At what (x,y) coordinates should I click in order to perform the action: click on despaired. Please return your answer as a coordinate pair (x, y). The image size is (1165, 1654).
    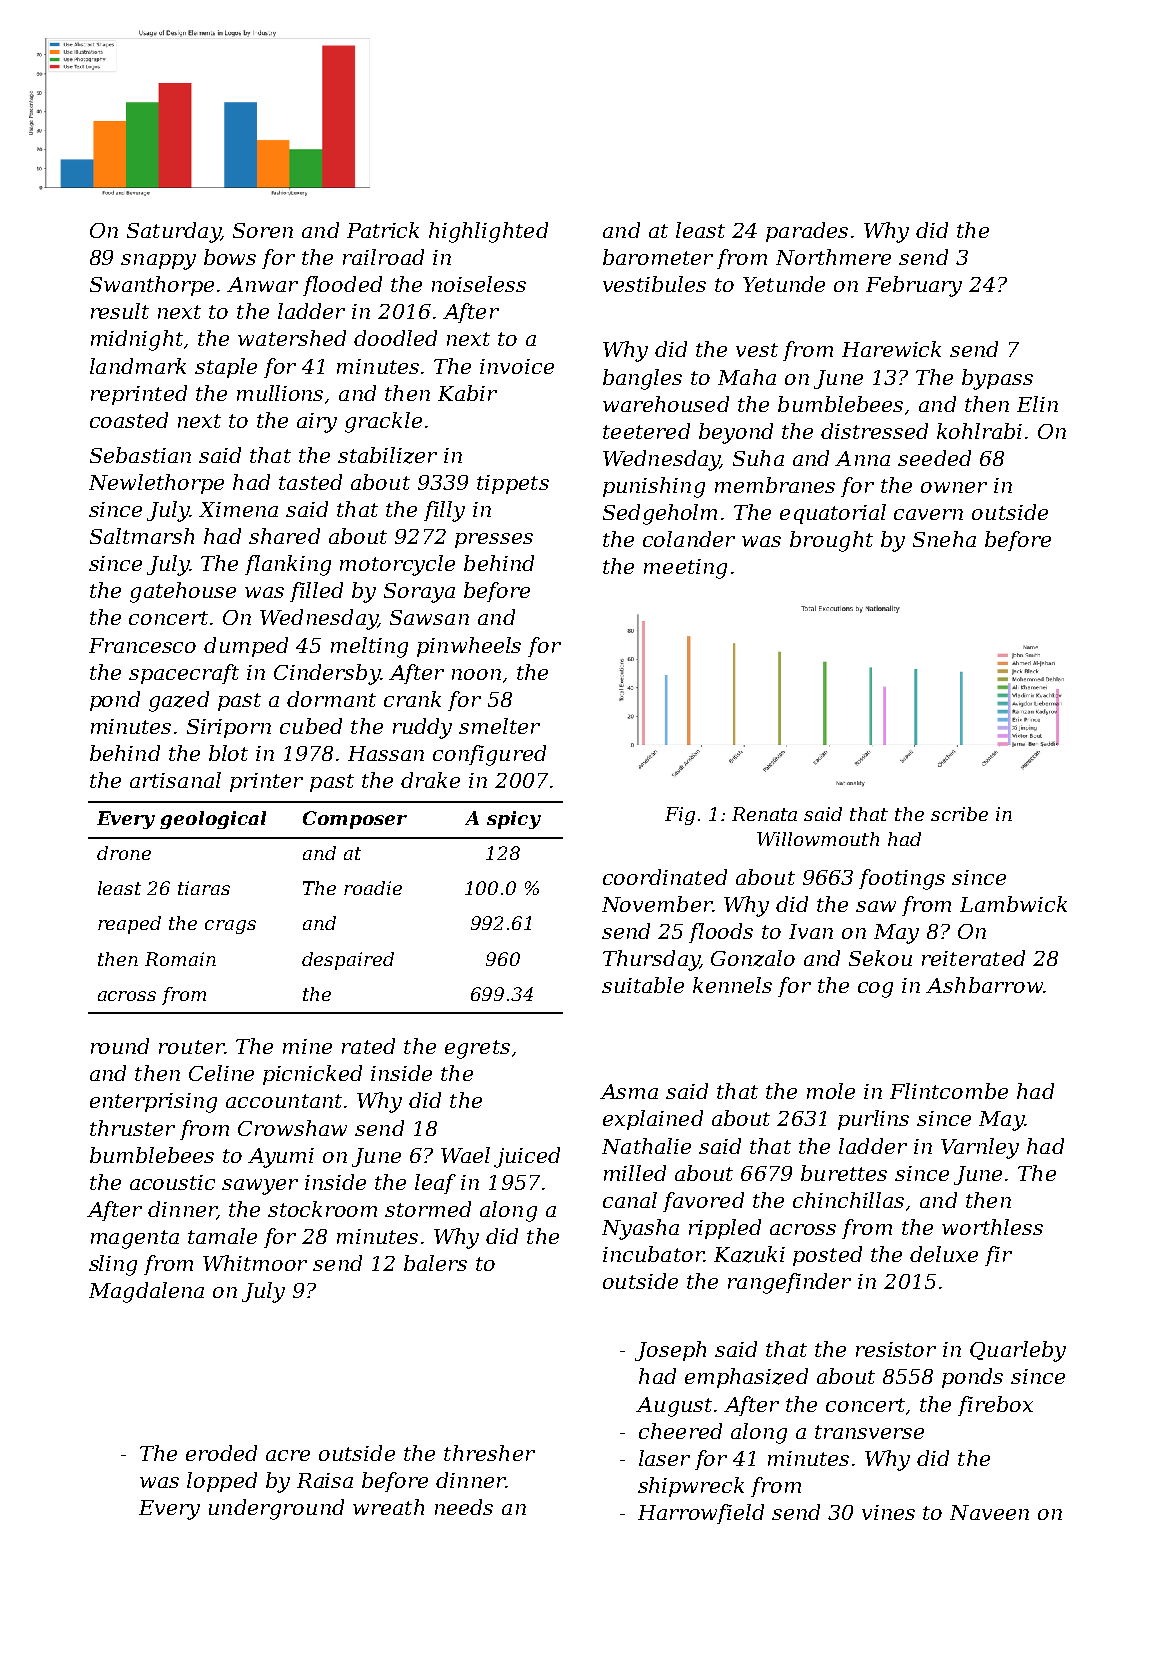
    Looking at the image, I should click on (348, 961).
